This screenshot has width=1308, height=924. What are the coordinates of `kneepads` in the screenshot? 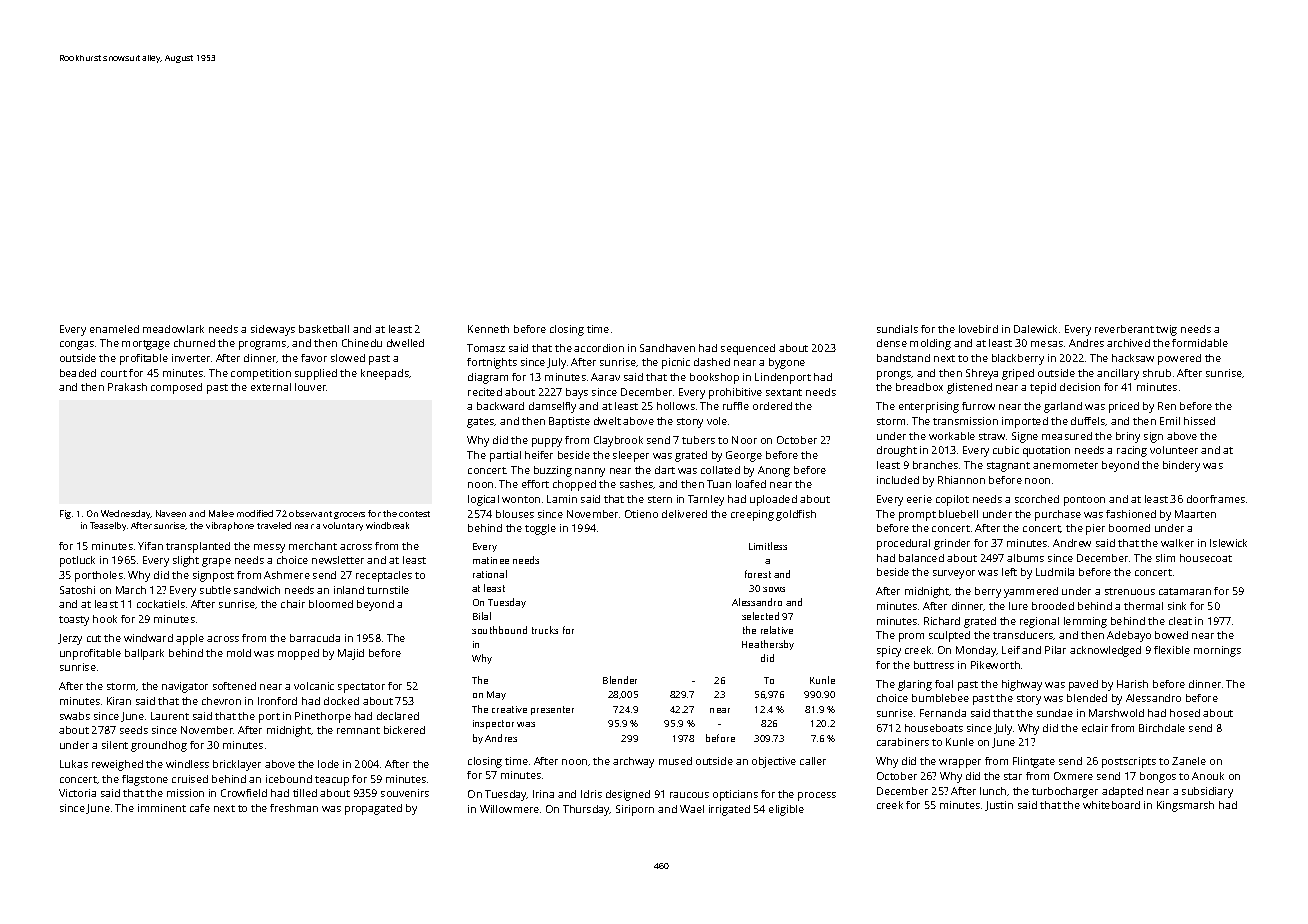 It's located at (385, 374).
